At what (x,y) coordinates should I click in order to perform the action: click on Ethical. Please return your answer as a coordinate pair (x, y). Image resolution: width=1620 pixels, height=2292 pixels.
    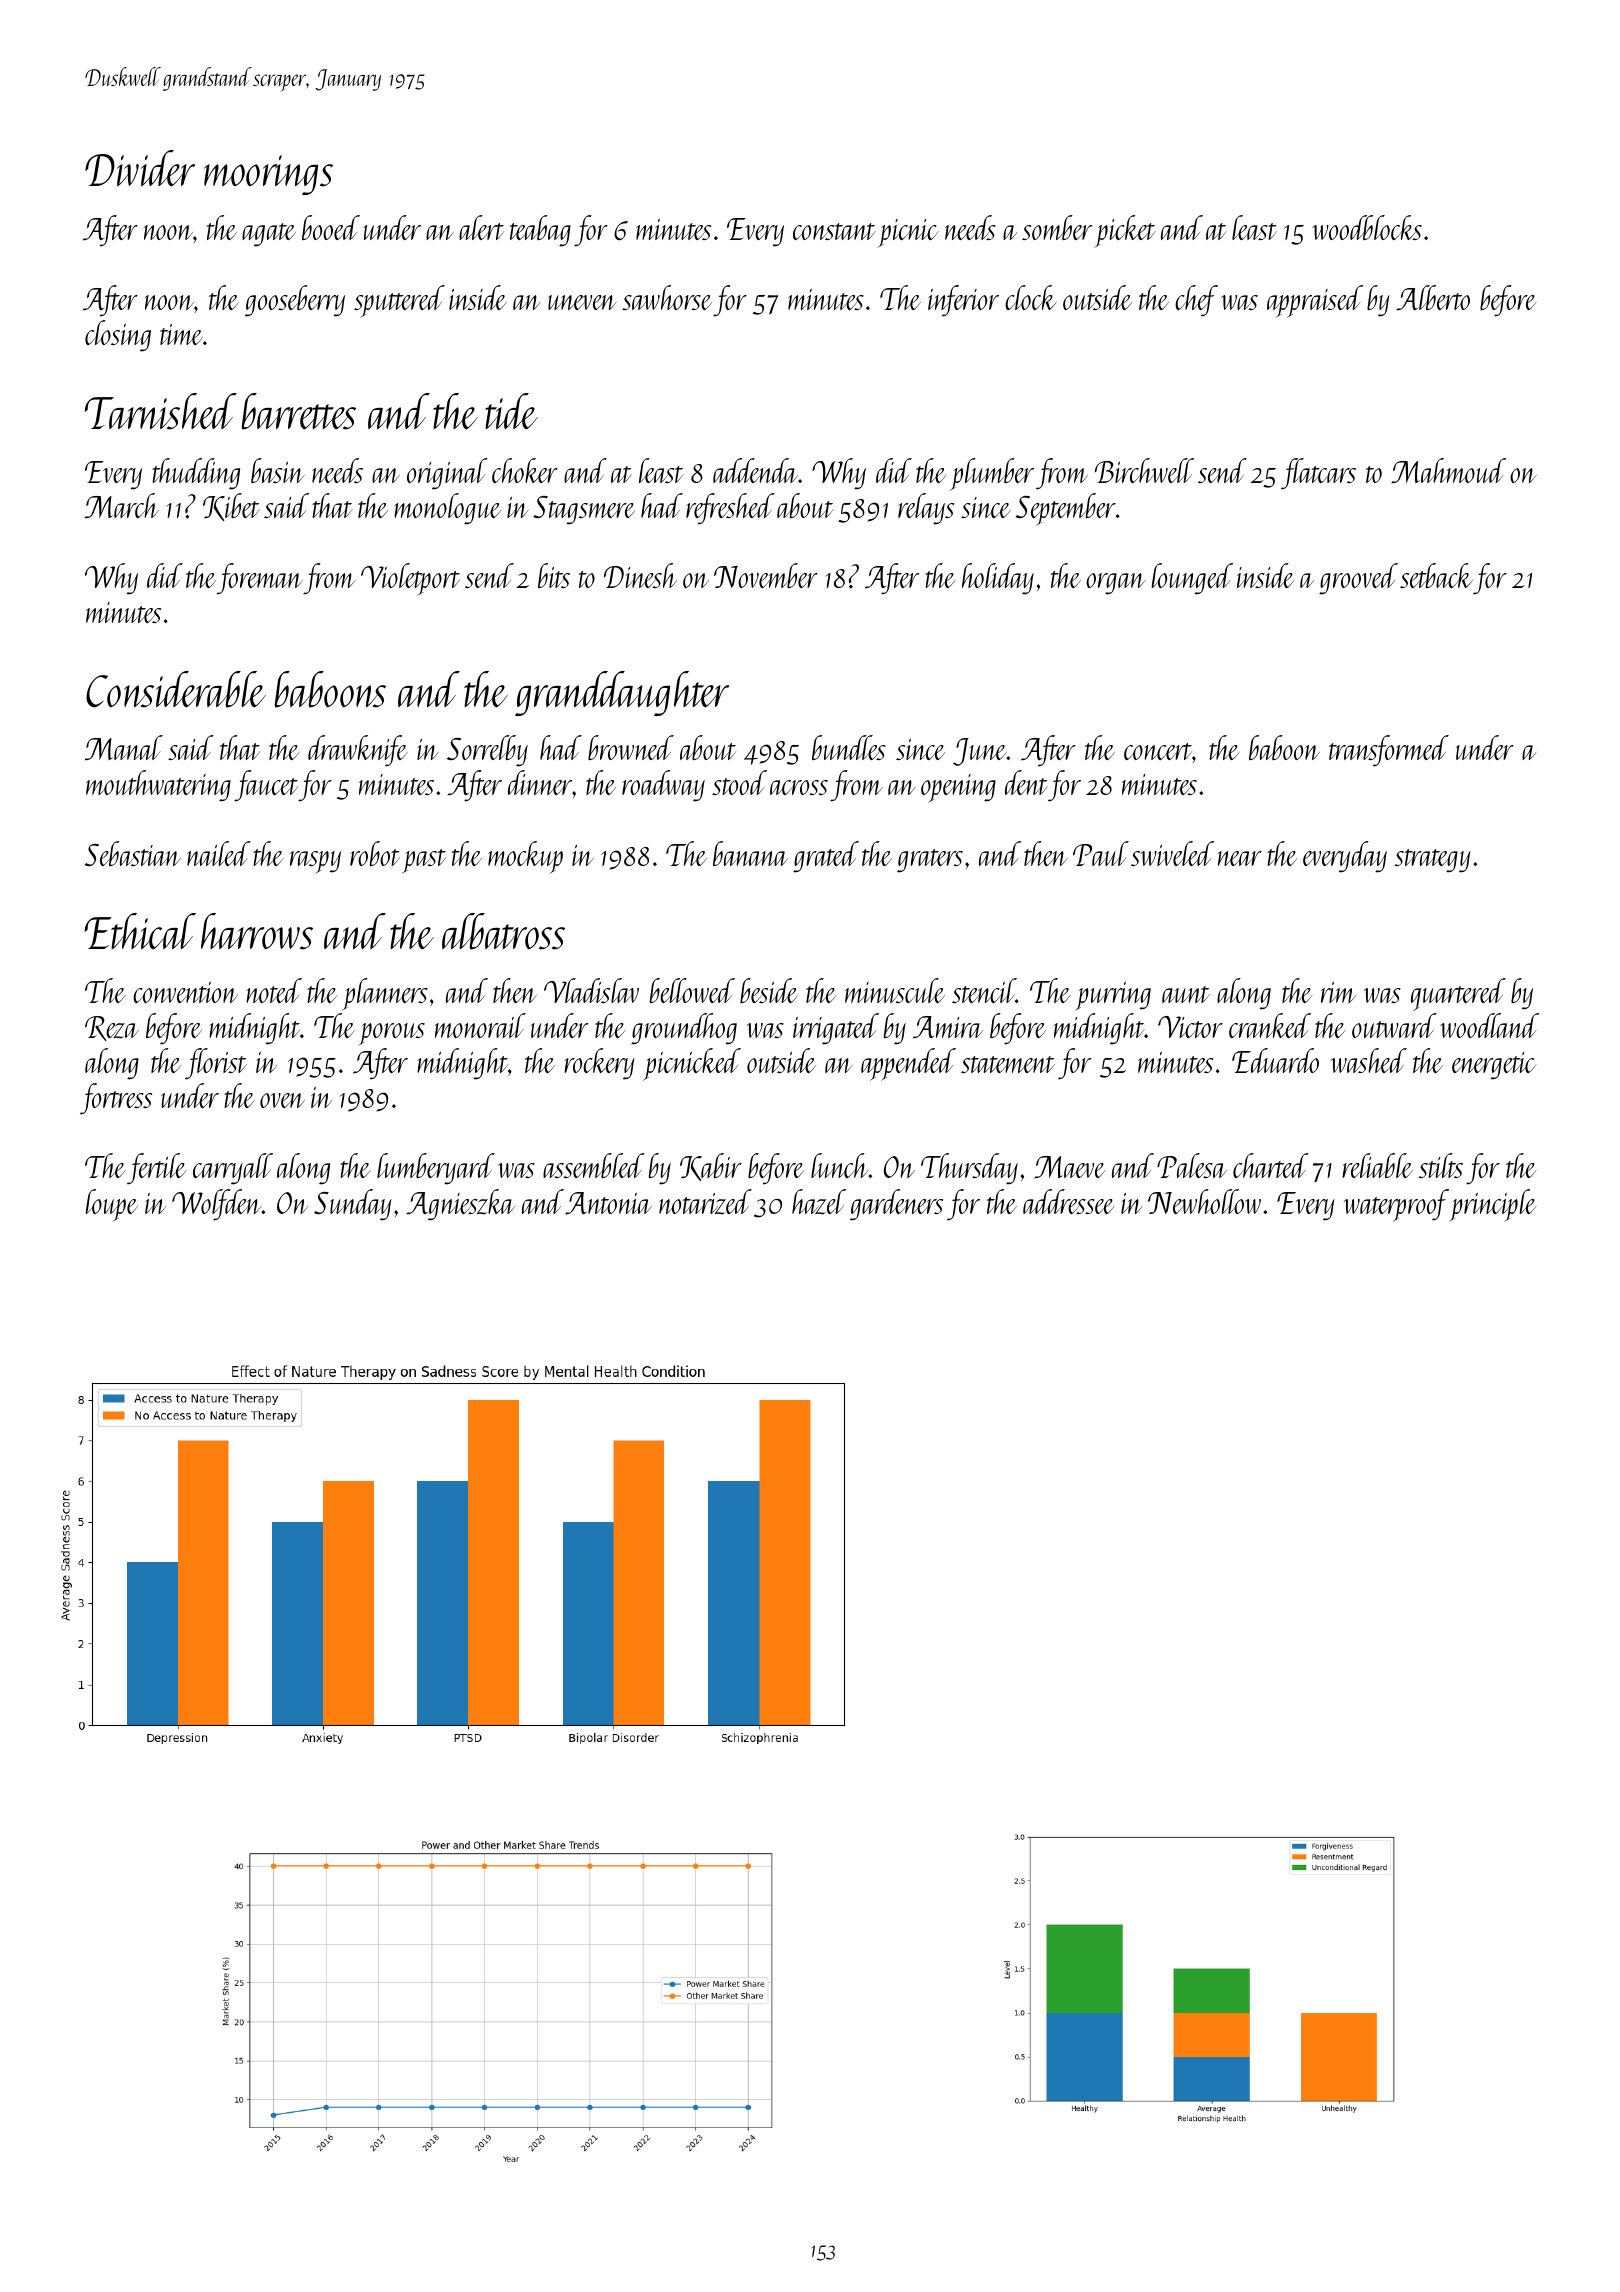
    Looking at the image, I should click on (140, 931).
